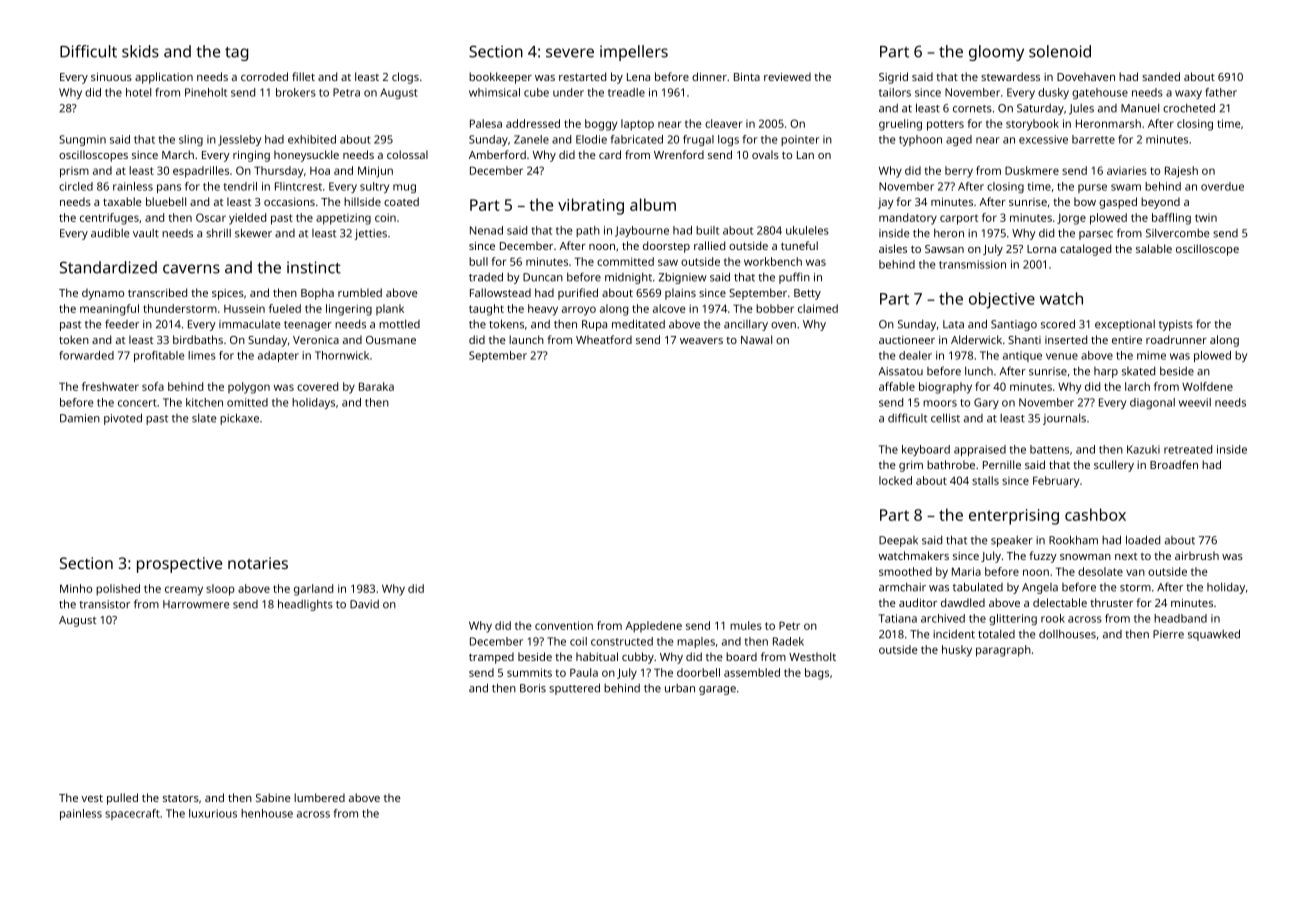  What do you see at coordinates (86, 355) in the document?
I see `forwarded` at bounding box center [86, 355].
